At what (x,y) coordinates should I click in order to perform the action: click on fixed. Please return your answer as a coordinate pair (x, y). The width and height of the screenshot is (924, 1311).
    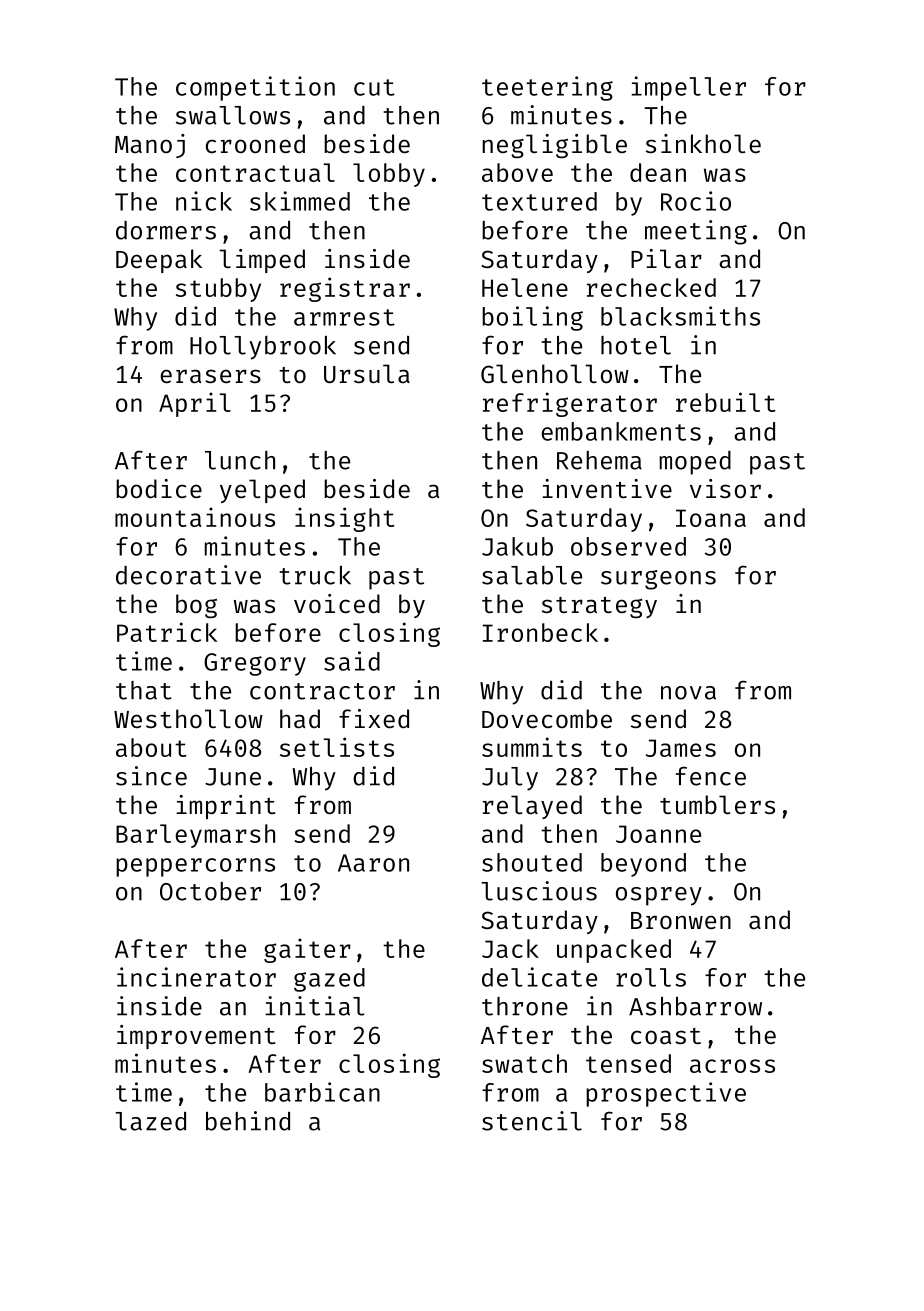
    Looking at the image, I should click on (374, 718).
